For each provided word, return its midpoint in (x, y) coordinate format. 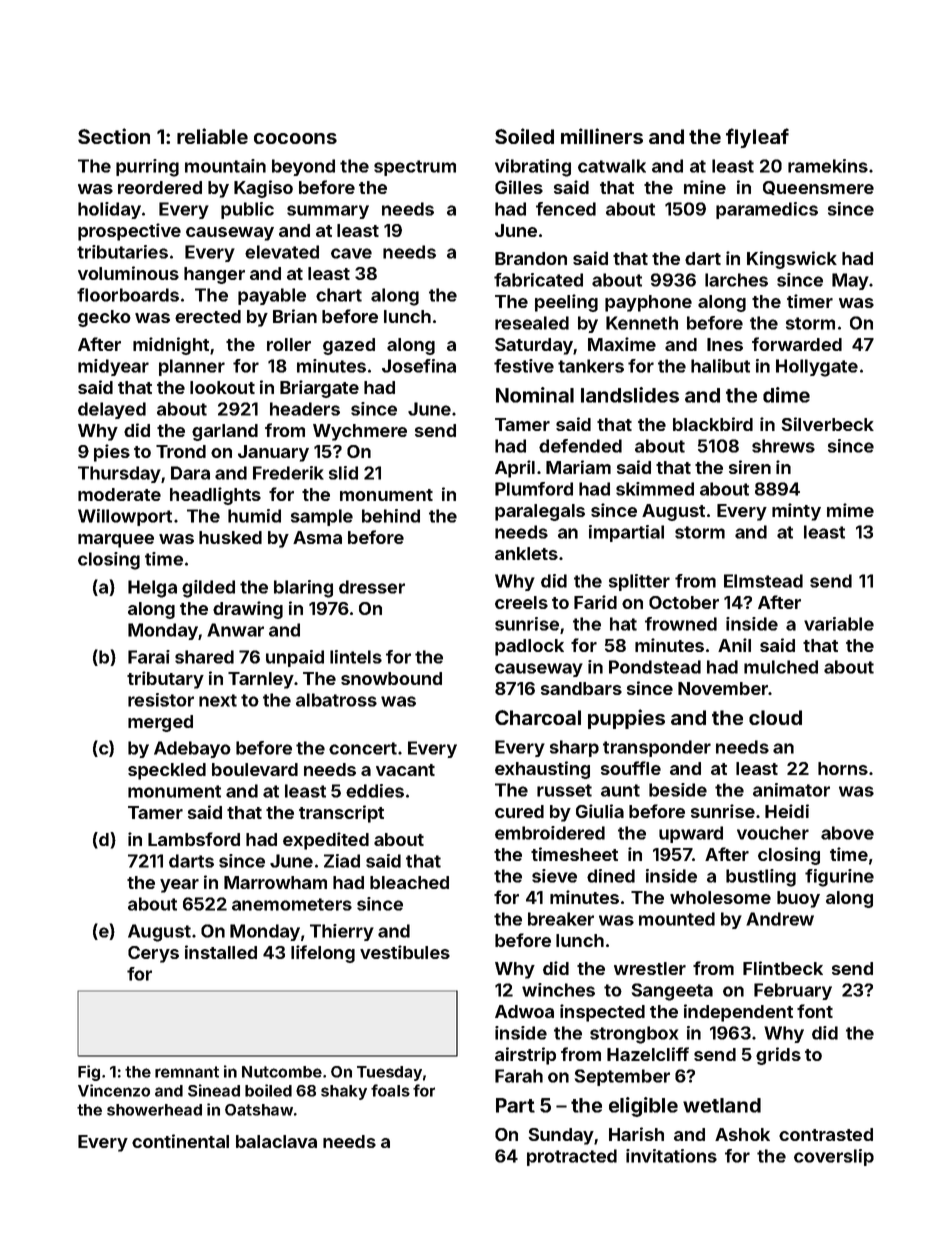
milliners (602, 136)
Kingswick (792, 260)
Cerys (153, 954)
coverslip (834, 1157)
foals (390, 1090)
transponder (657, 748)
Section (114, 136)
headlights (215, 496)
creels (521, 602)
